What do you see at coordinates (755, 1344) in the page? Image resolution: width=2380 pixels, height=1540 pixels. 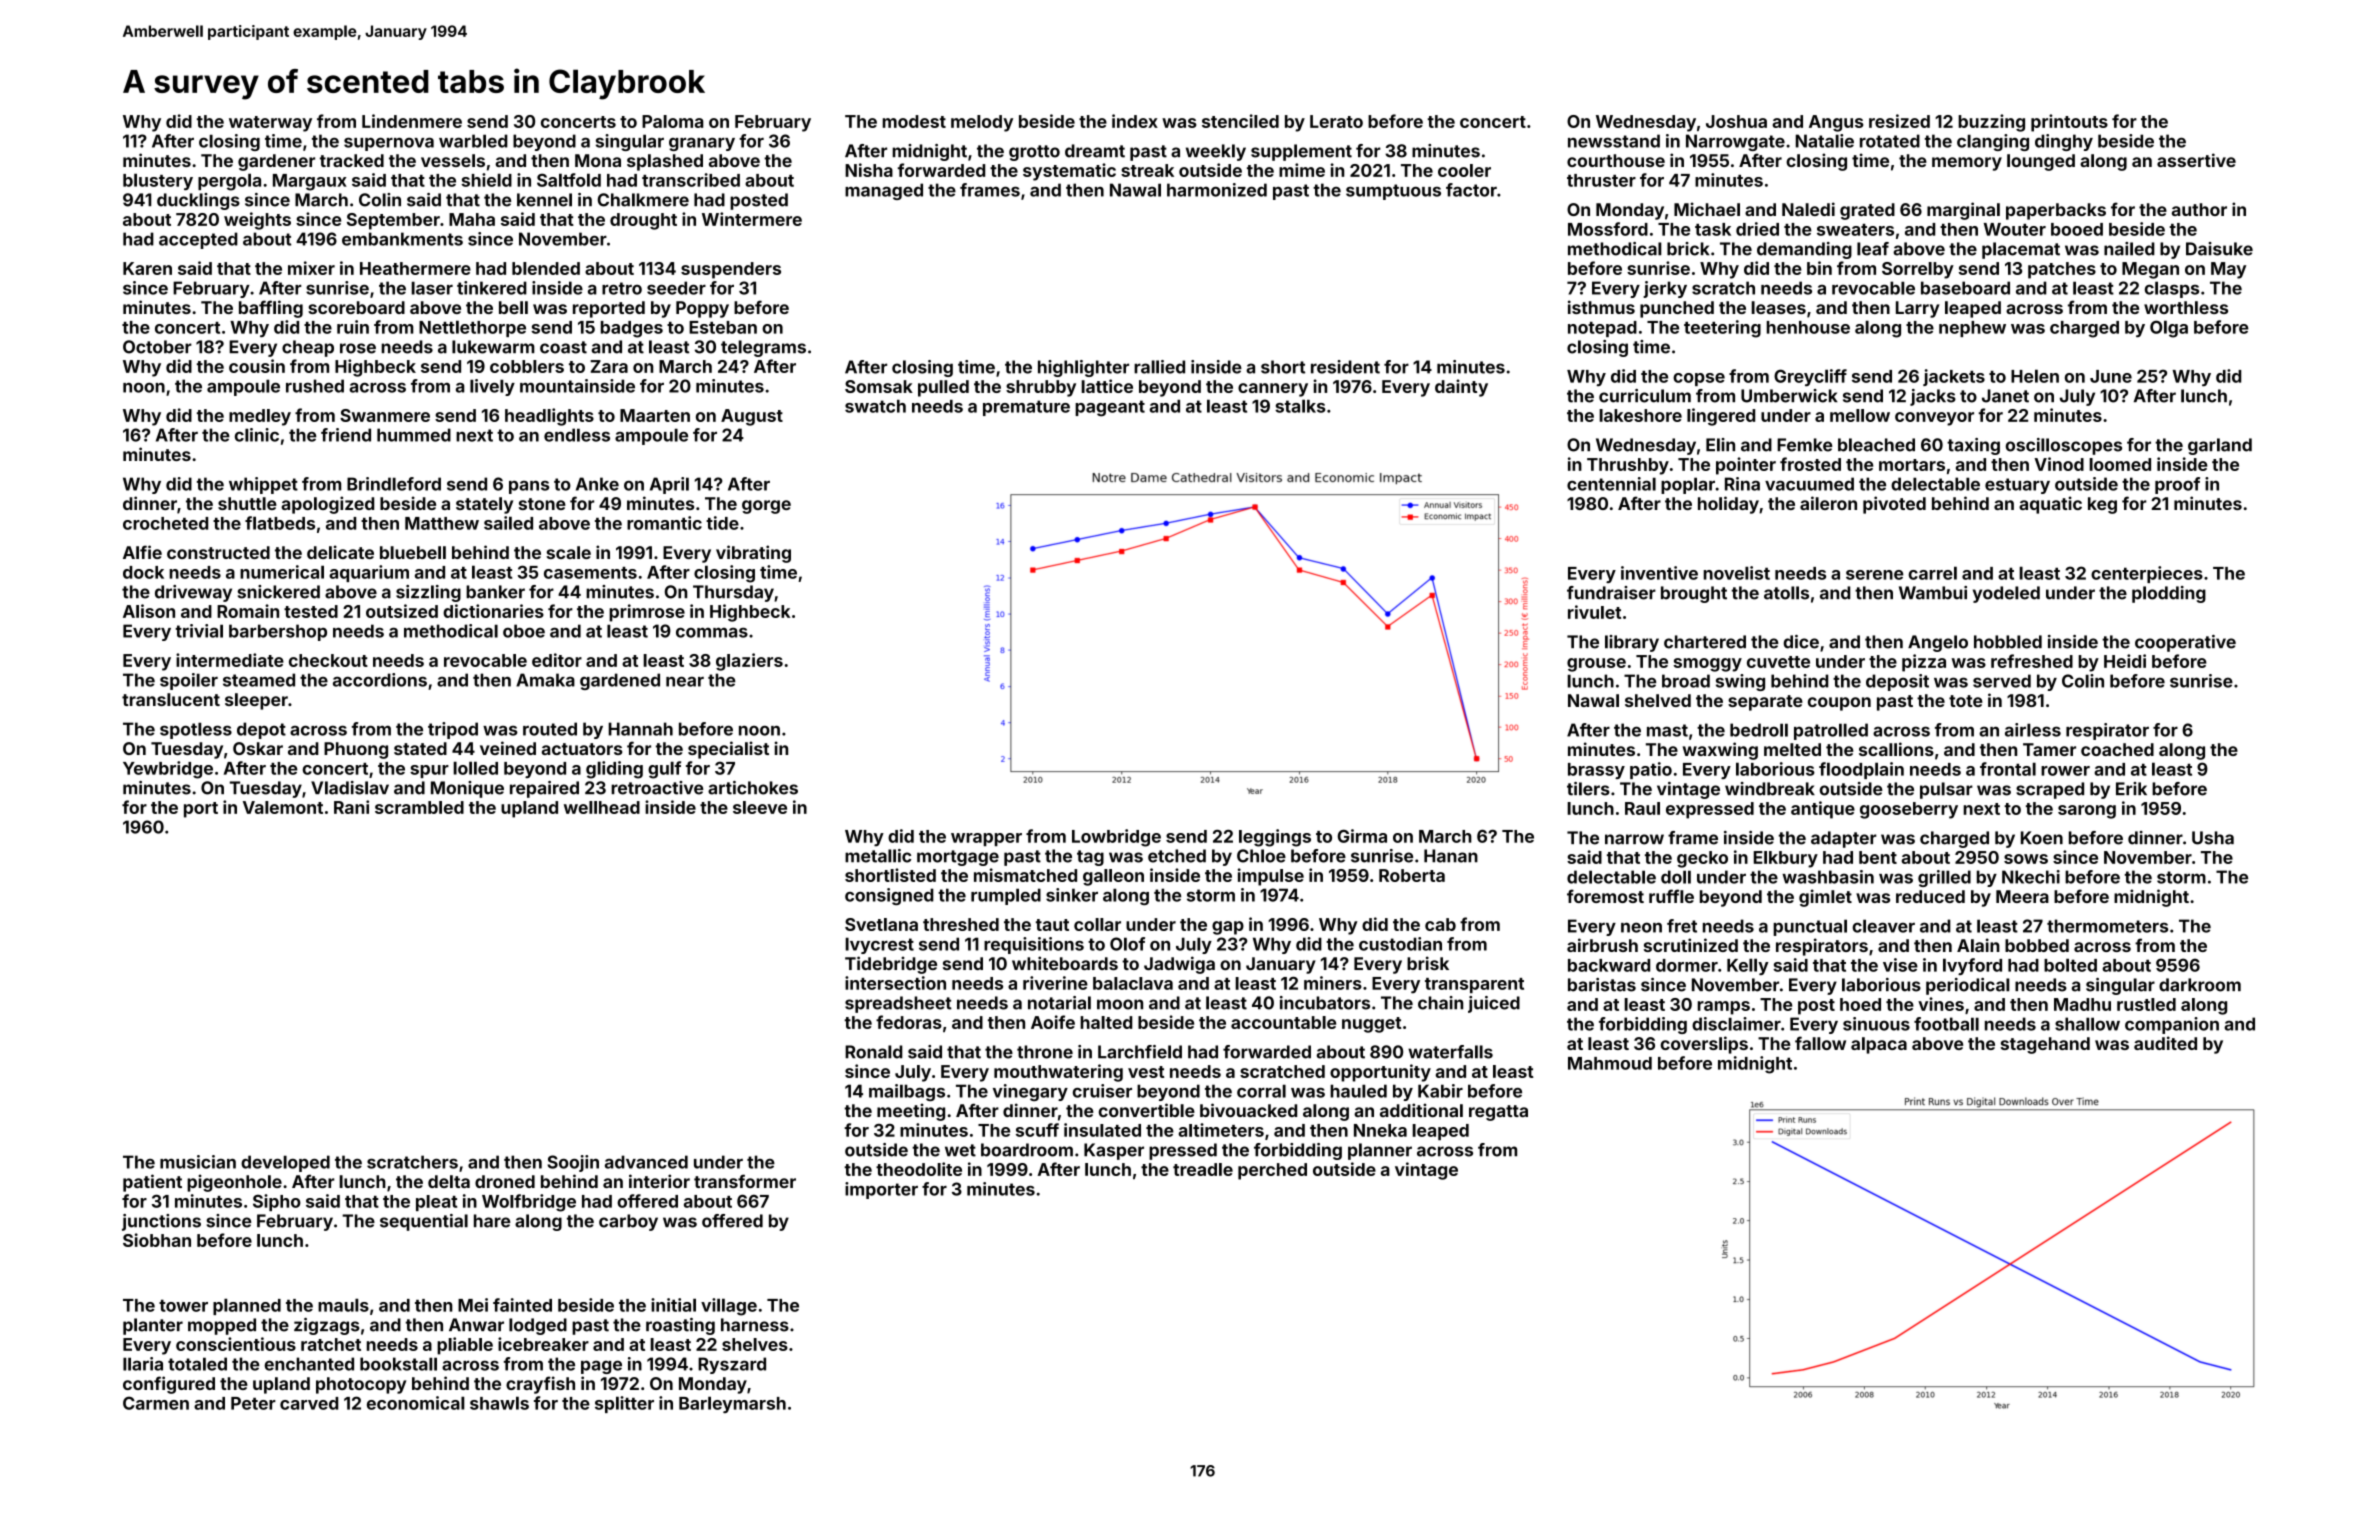 I see `shelves` at bounding box center [755, 1344].
